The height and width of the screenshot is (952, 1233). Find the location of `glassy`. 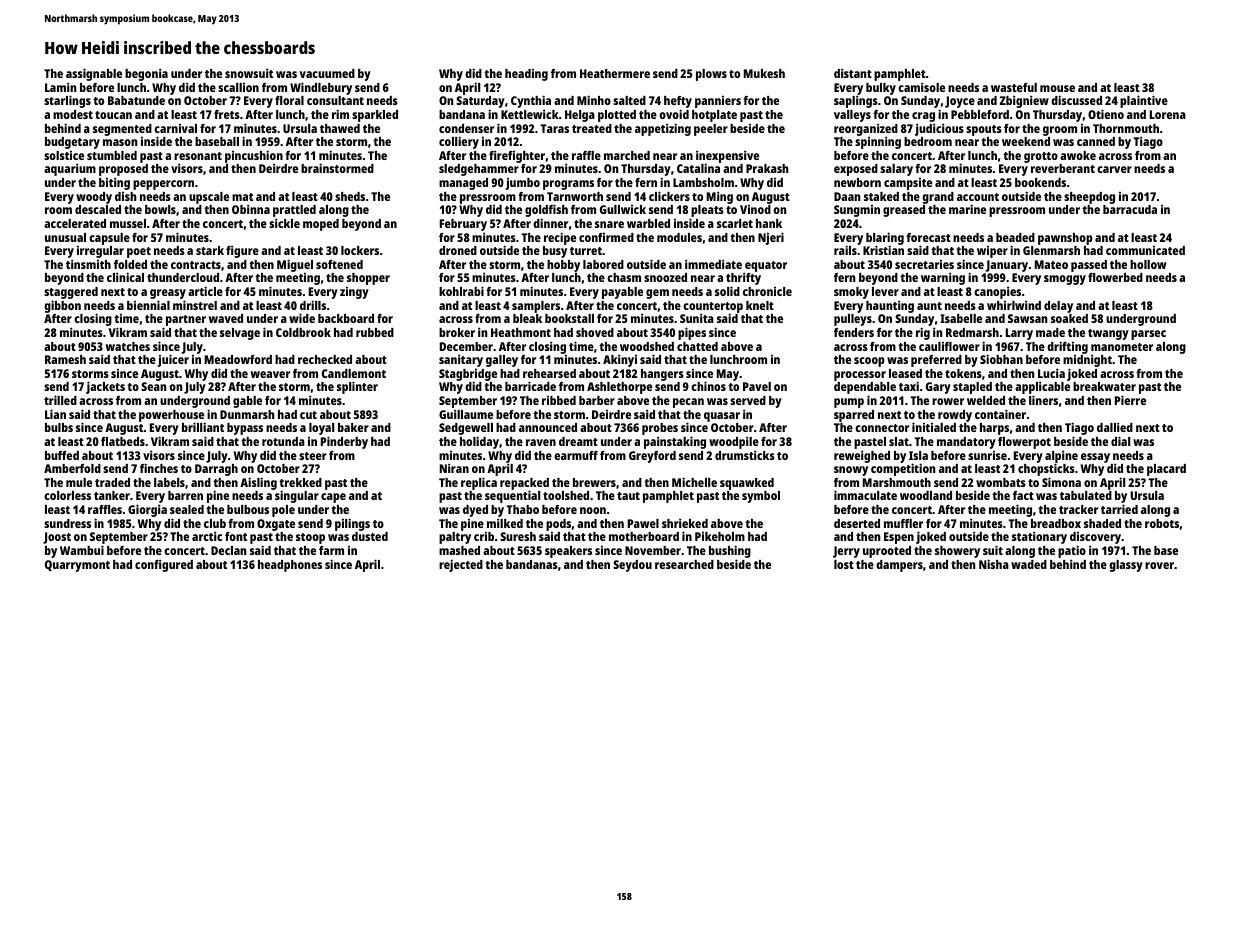

glassy is located at coordinates (1126, 566).
